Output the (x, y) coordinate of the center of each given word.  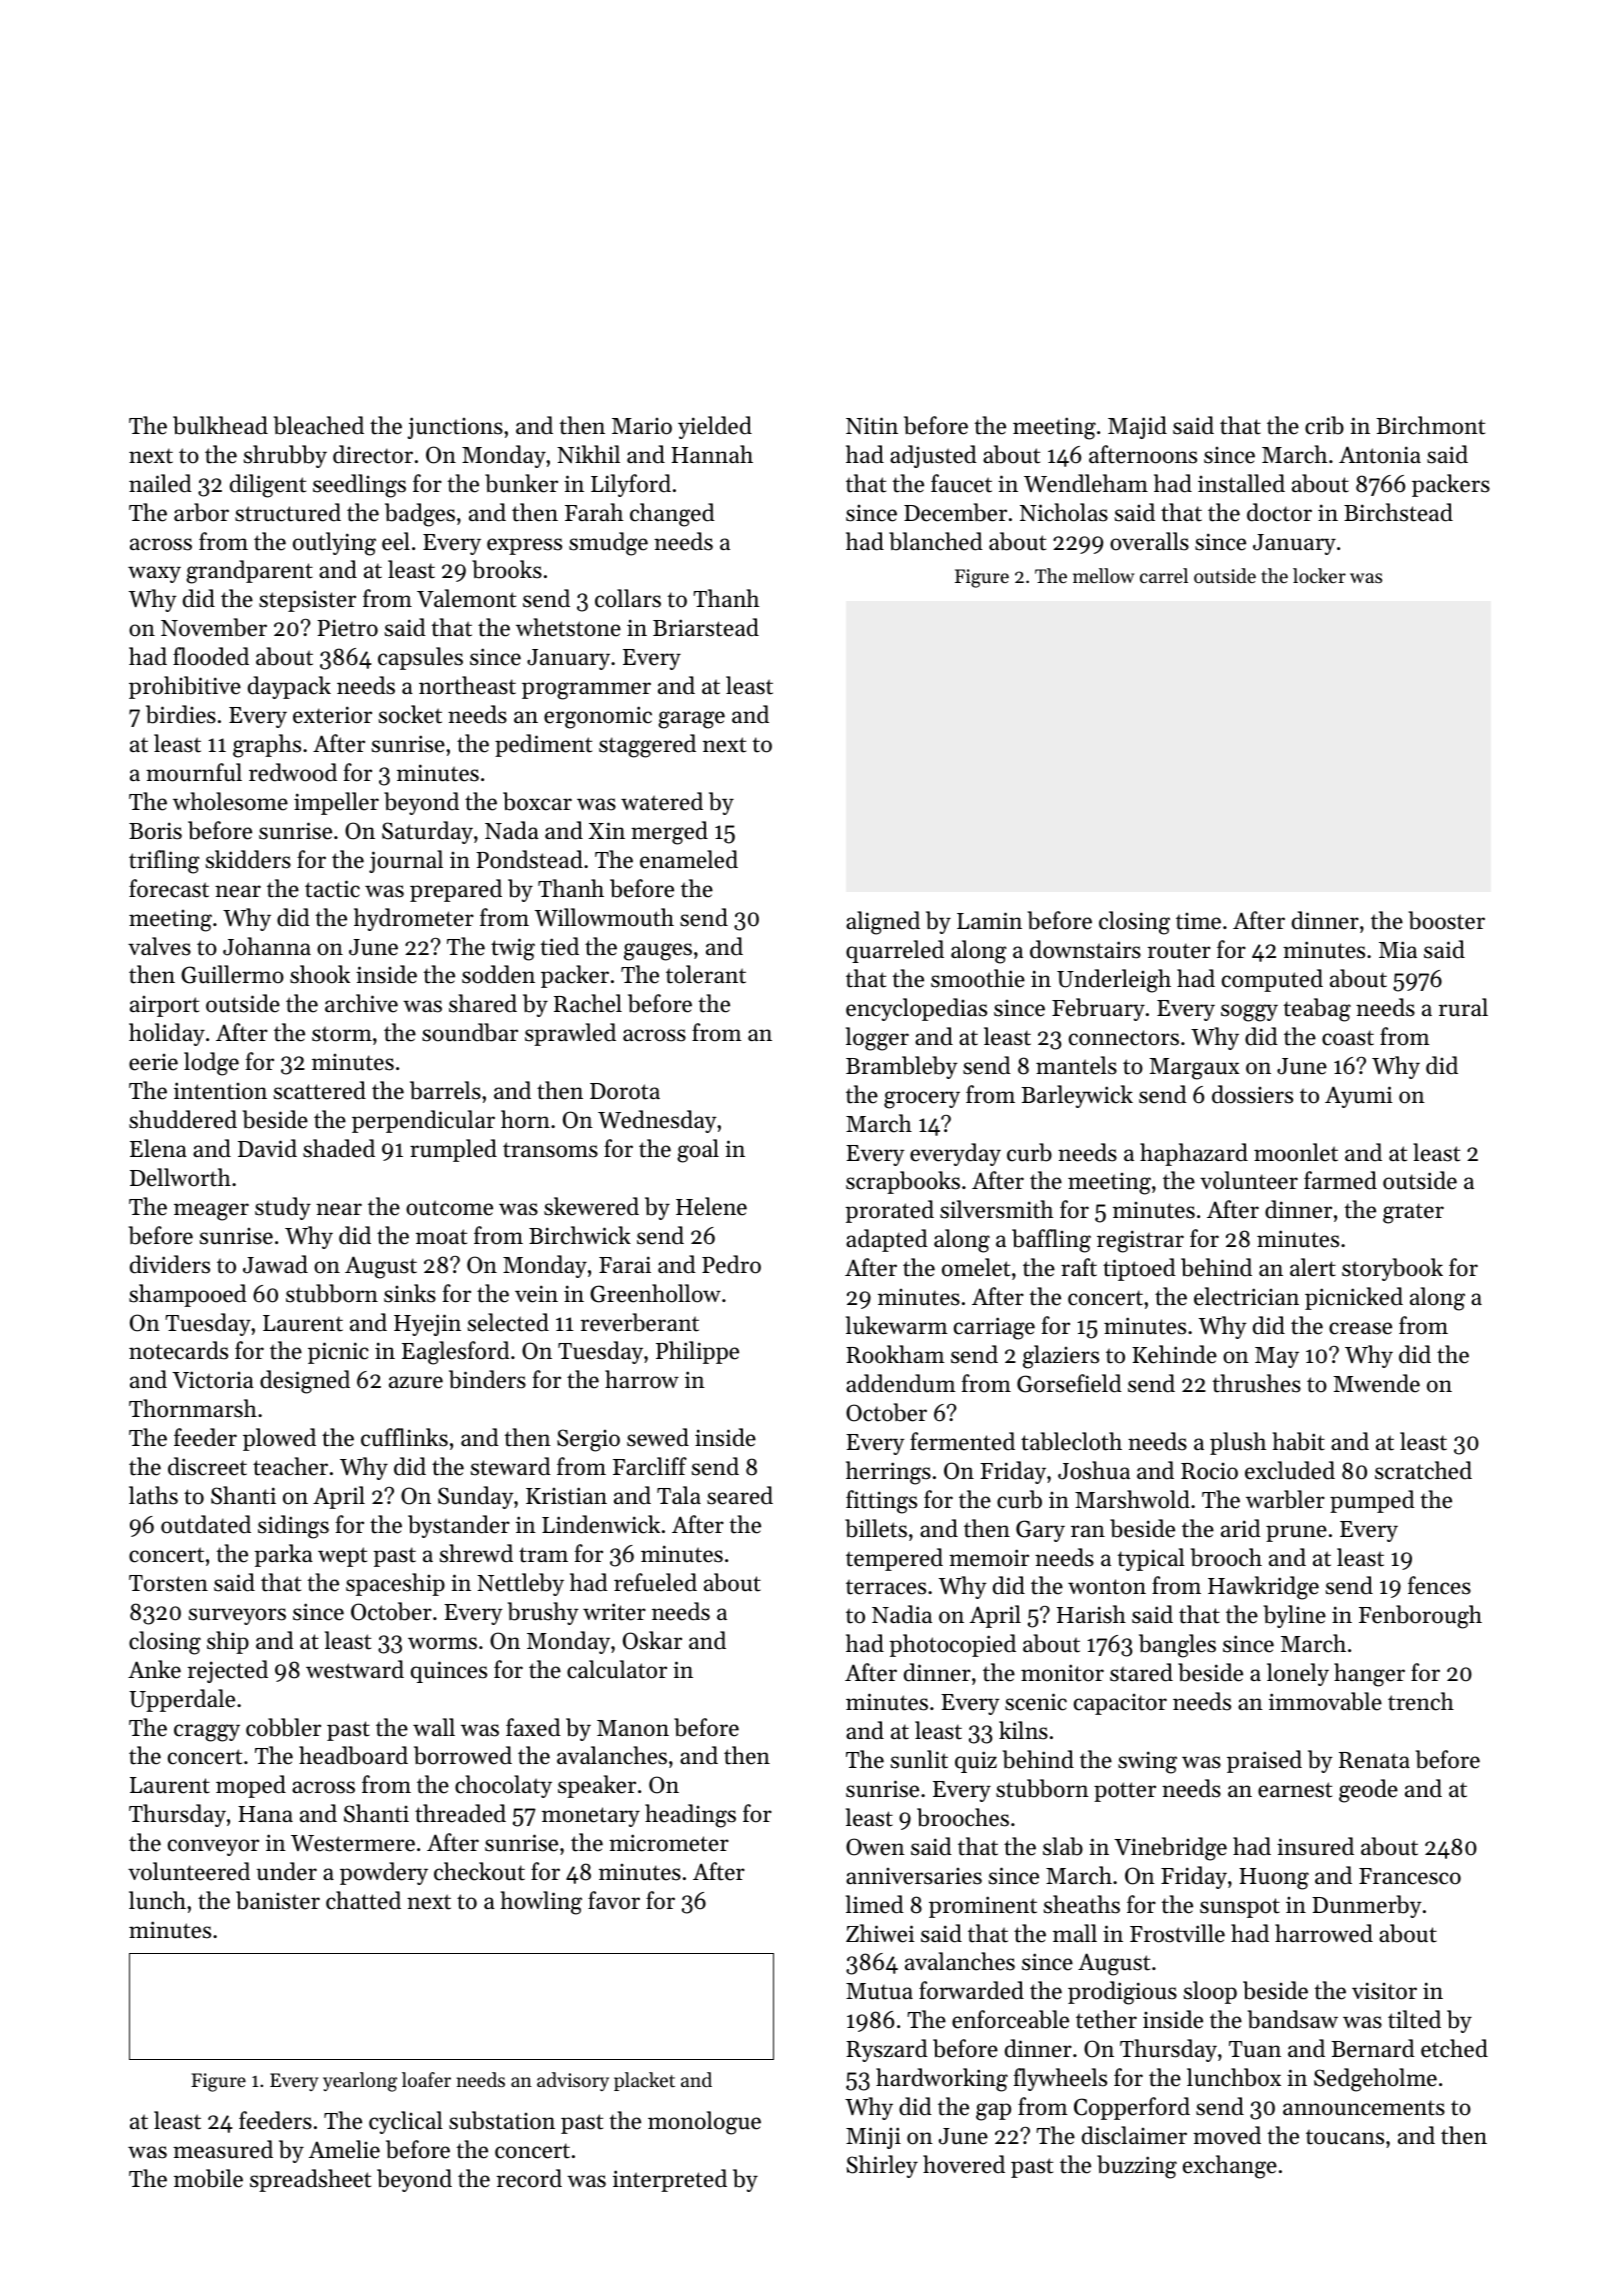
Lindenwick (601, 1524)
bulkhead (220, 425)
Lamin (989, 920)
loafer (426, 2079)
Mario (642, 426)
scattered (320, 1090)
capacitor (1120, 1704)
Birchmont (1430, 425)
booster (1447, 920)
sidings (293, 1527)
